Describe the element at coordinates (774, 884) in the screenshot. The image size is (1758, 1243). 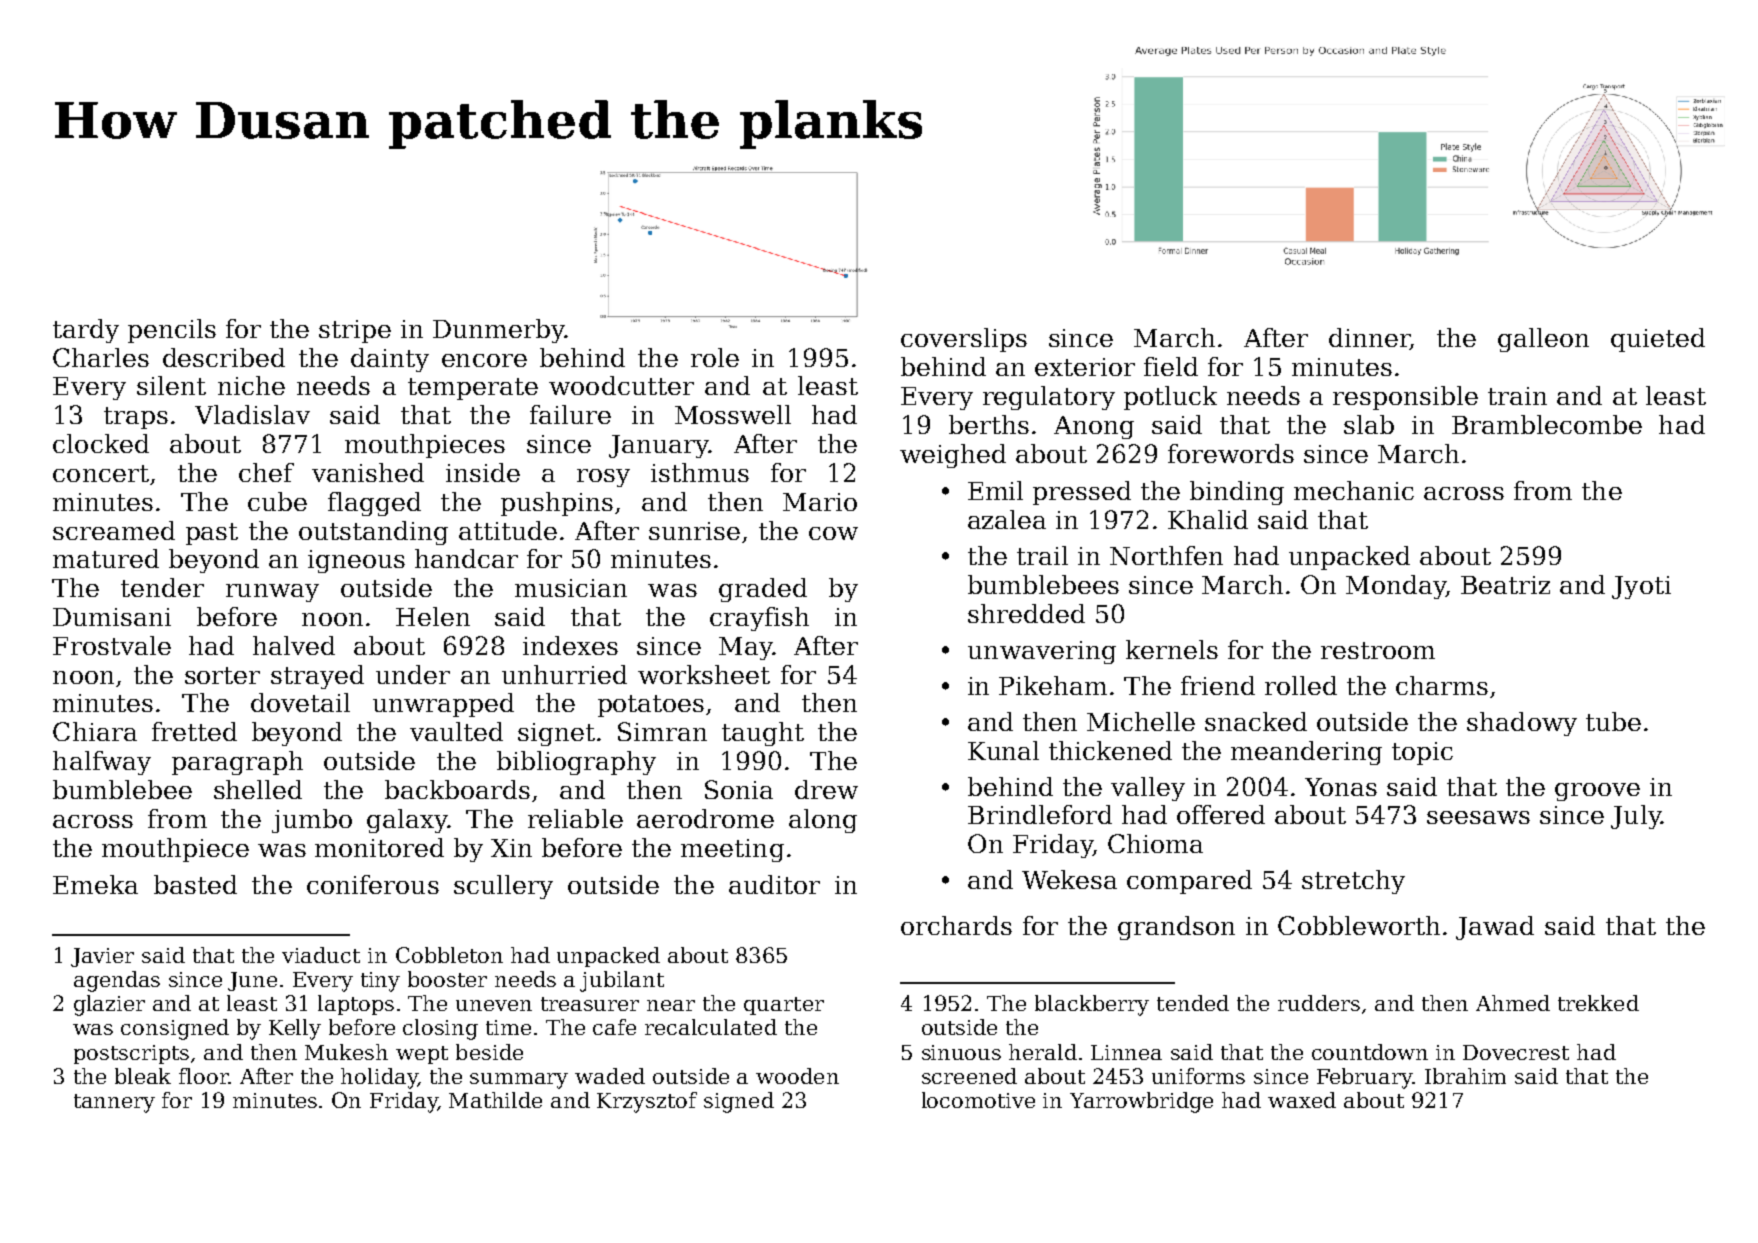
I see `auditor` at that location.
